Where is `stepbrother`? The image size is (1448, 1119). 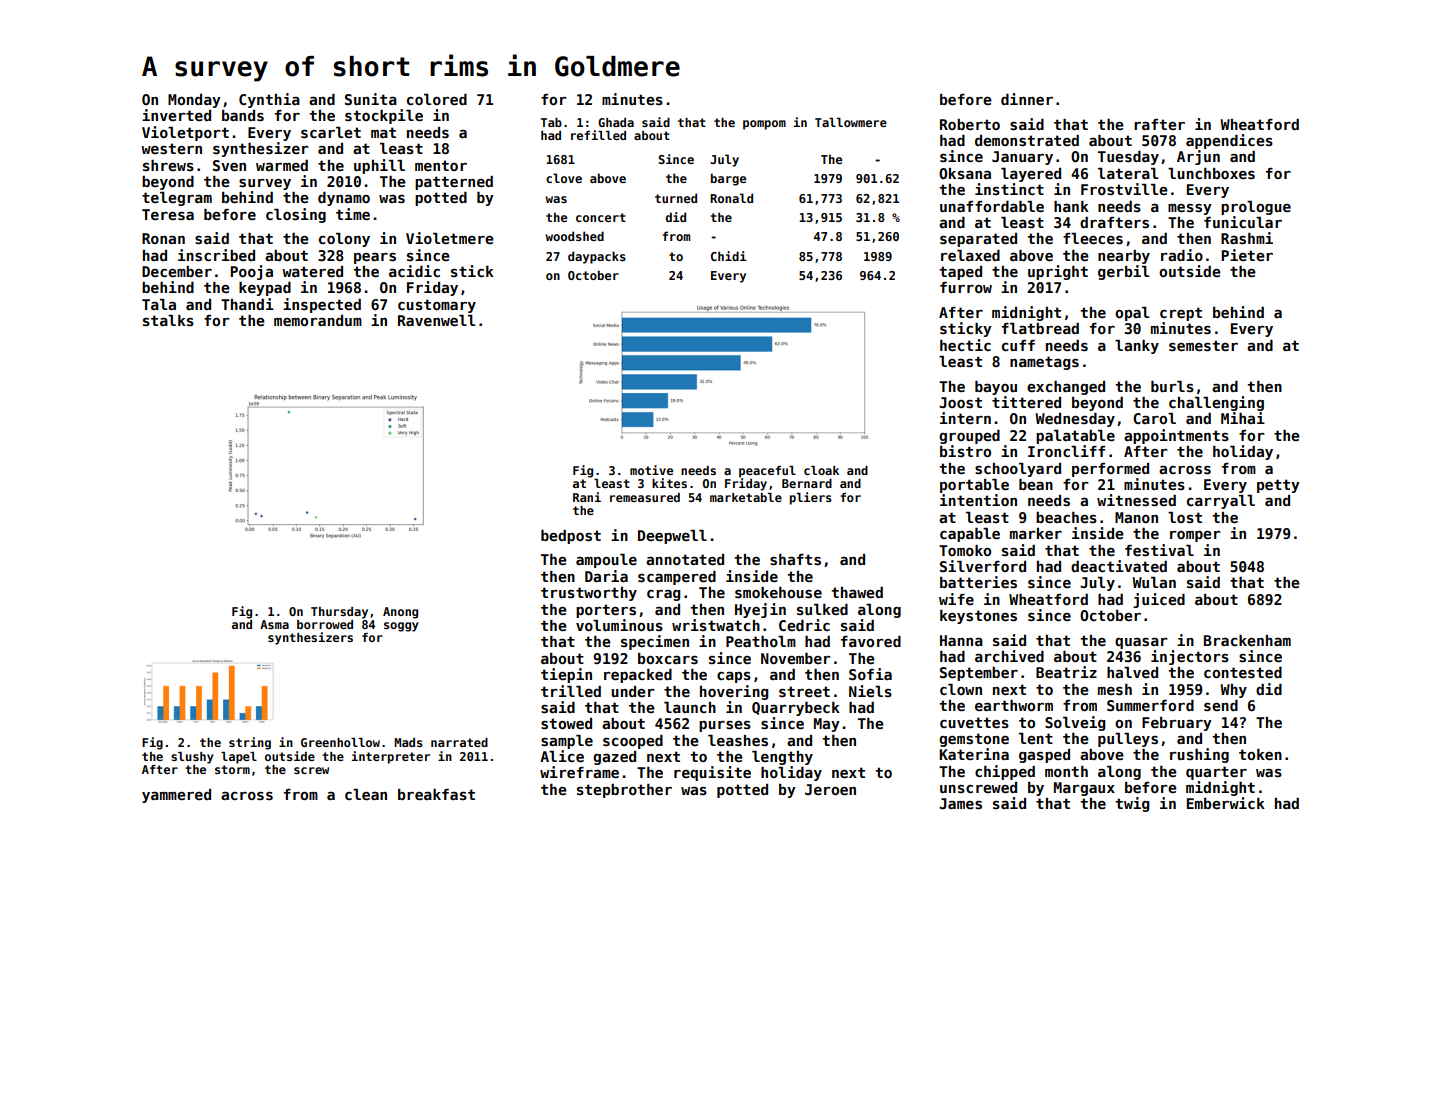
stepbrother is located at coordinates (624, 791).
